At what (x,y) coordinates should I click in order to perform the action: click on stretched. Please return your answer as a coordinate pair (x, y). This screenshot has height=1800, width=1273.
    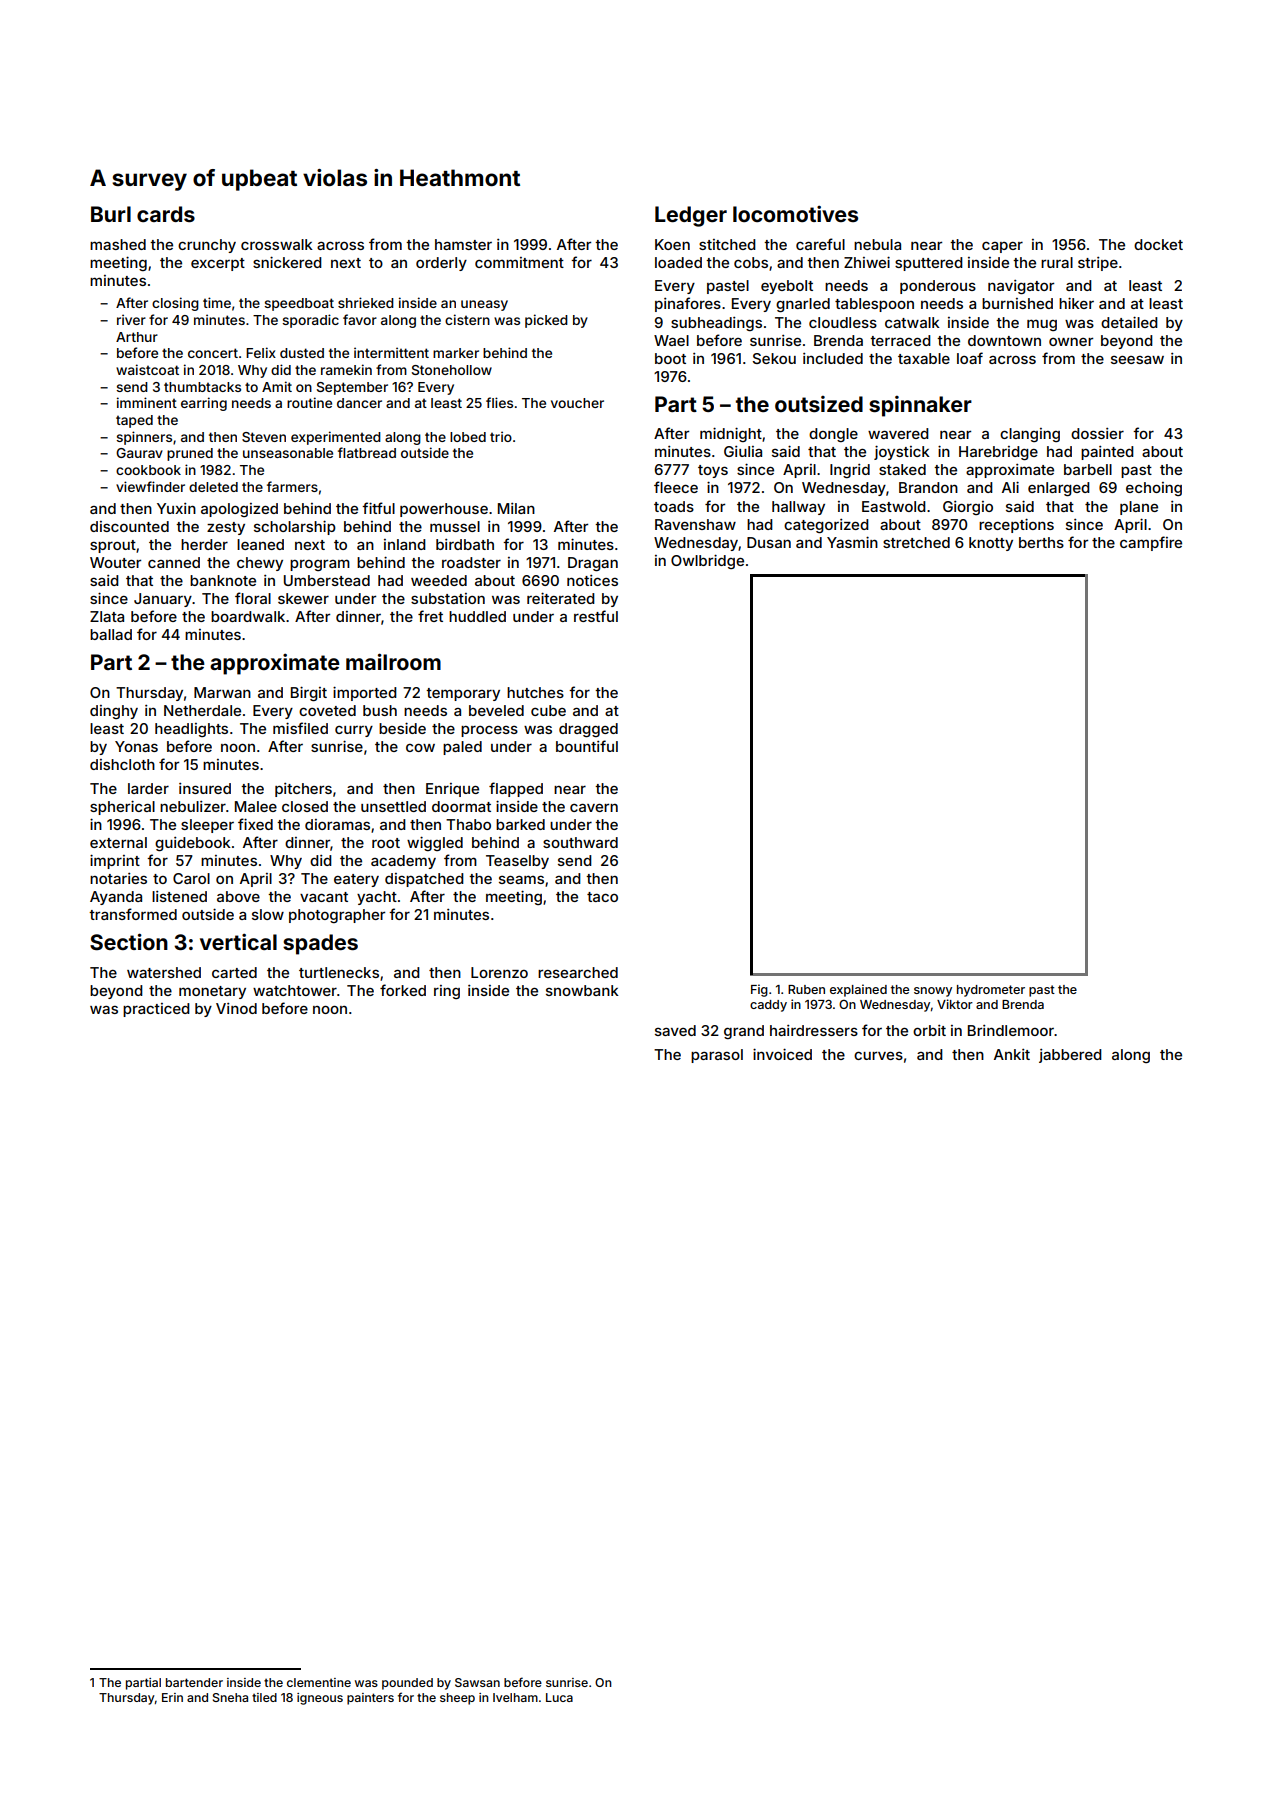
    Looking at the image, I should click on (916, 542).
